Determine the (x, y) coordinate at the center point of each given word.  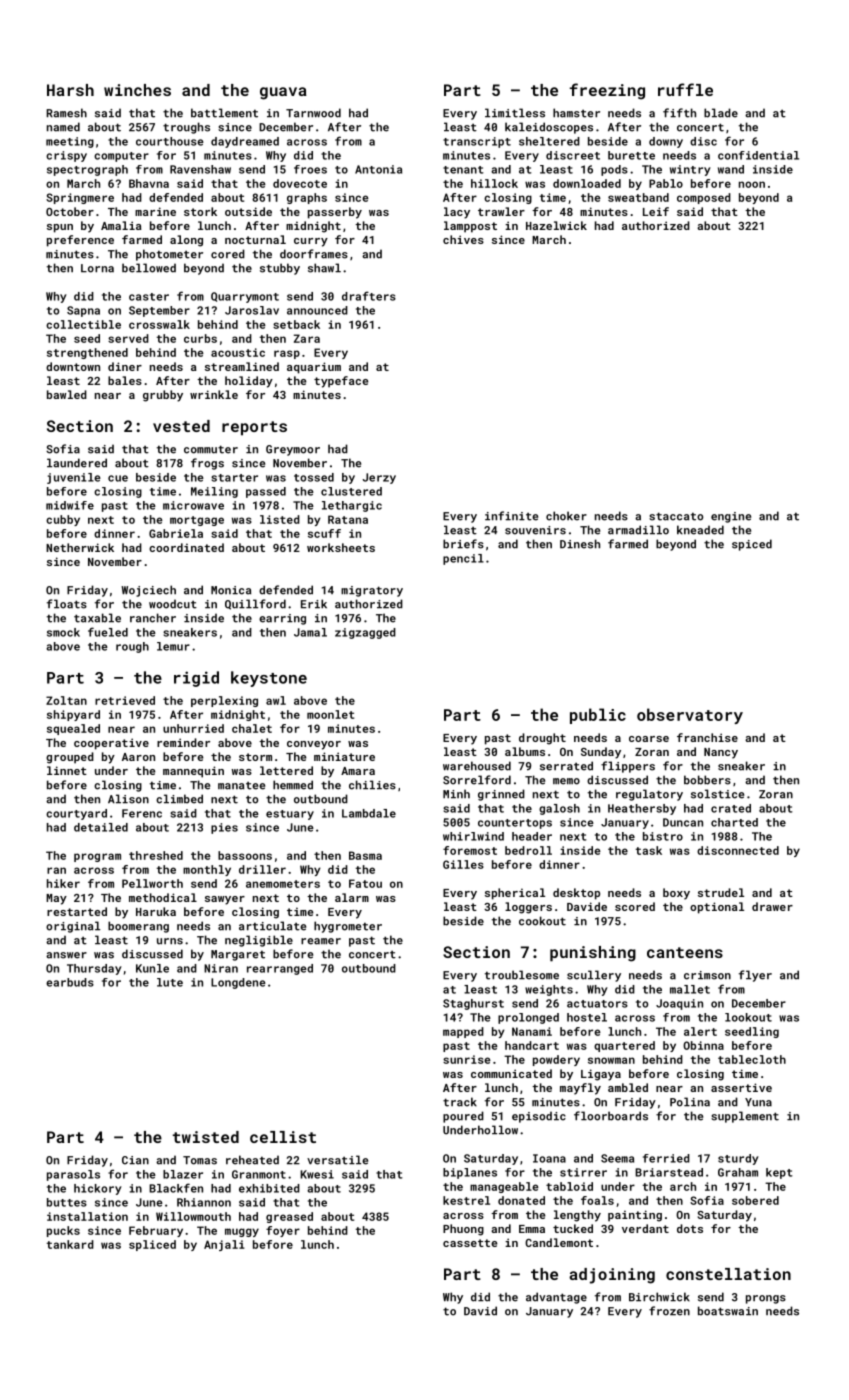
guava (283, 93)
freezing (607, 91)
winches (137, 90)
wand (731, 169)
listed (280, 519)
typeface (341, 382)
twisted (206, 1137)
